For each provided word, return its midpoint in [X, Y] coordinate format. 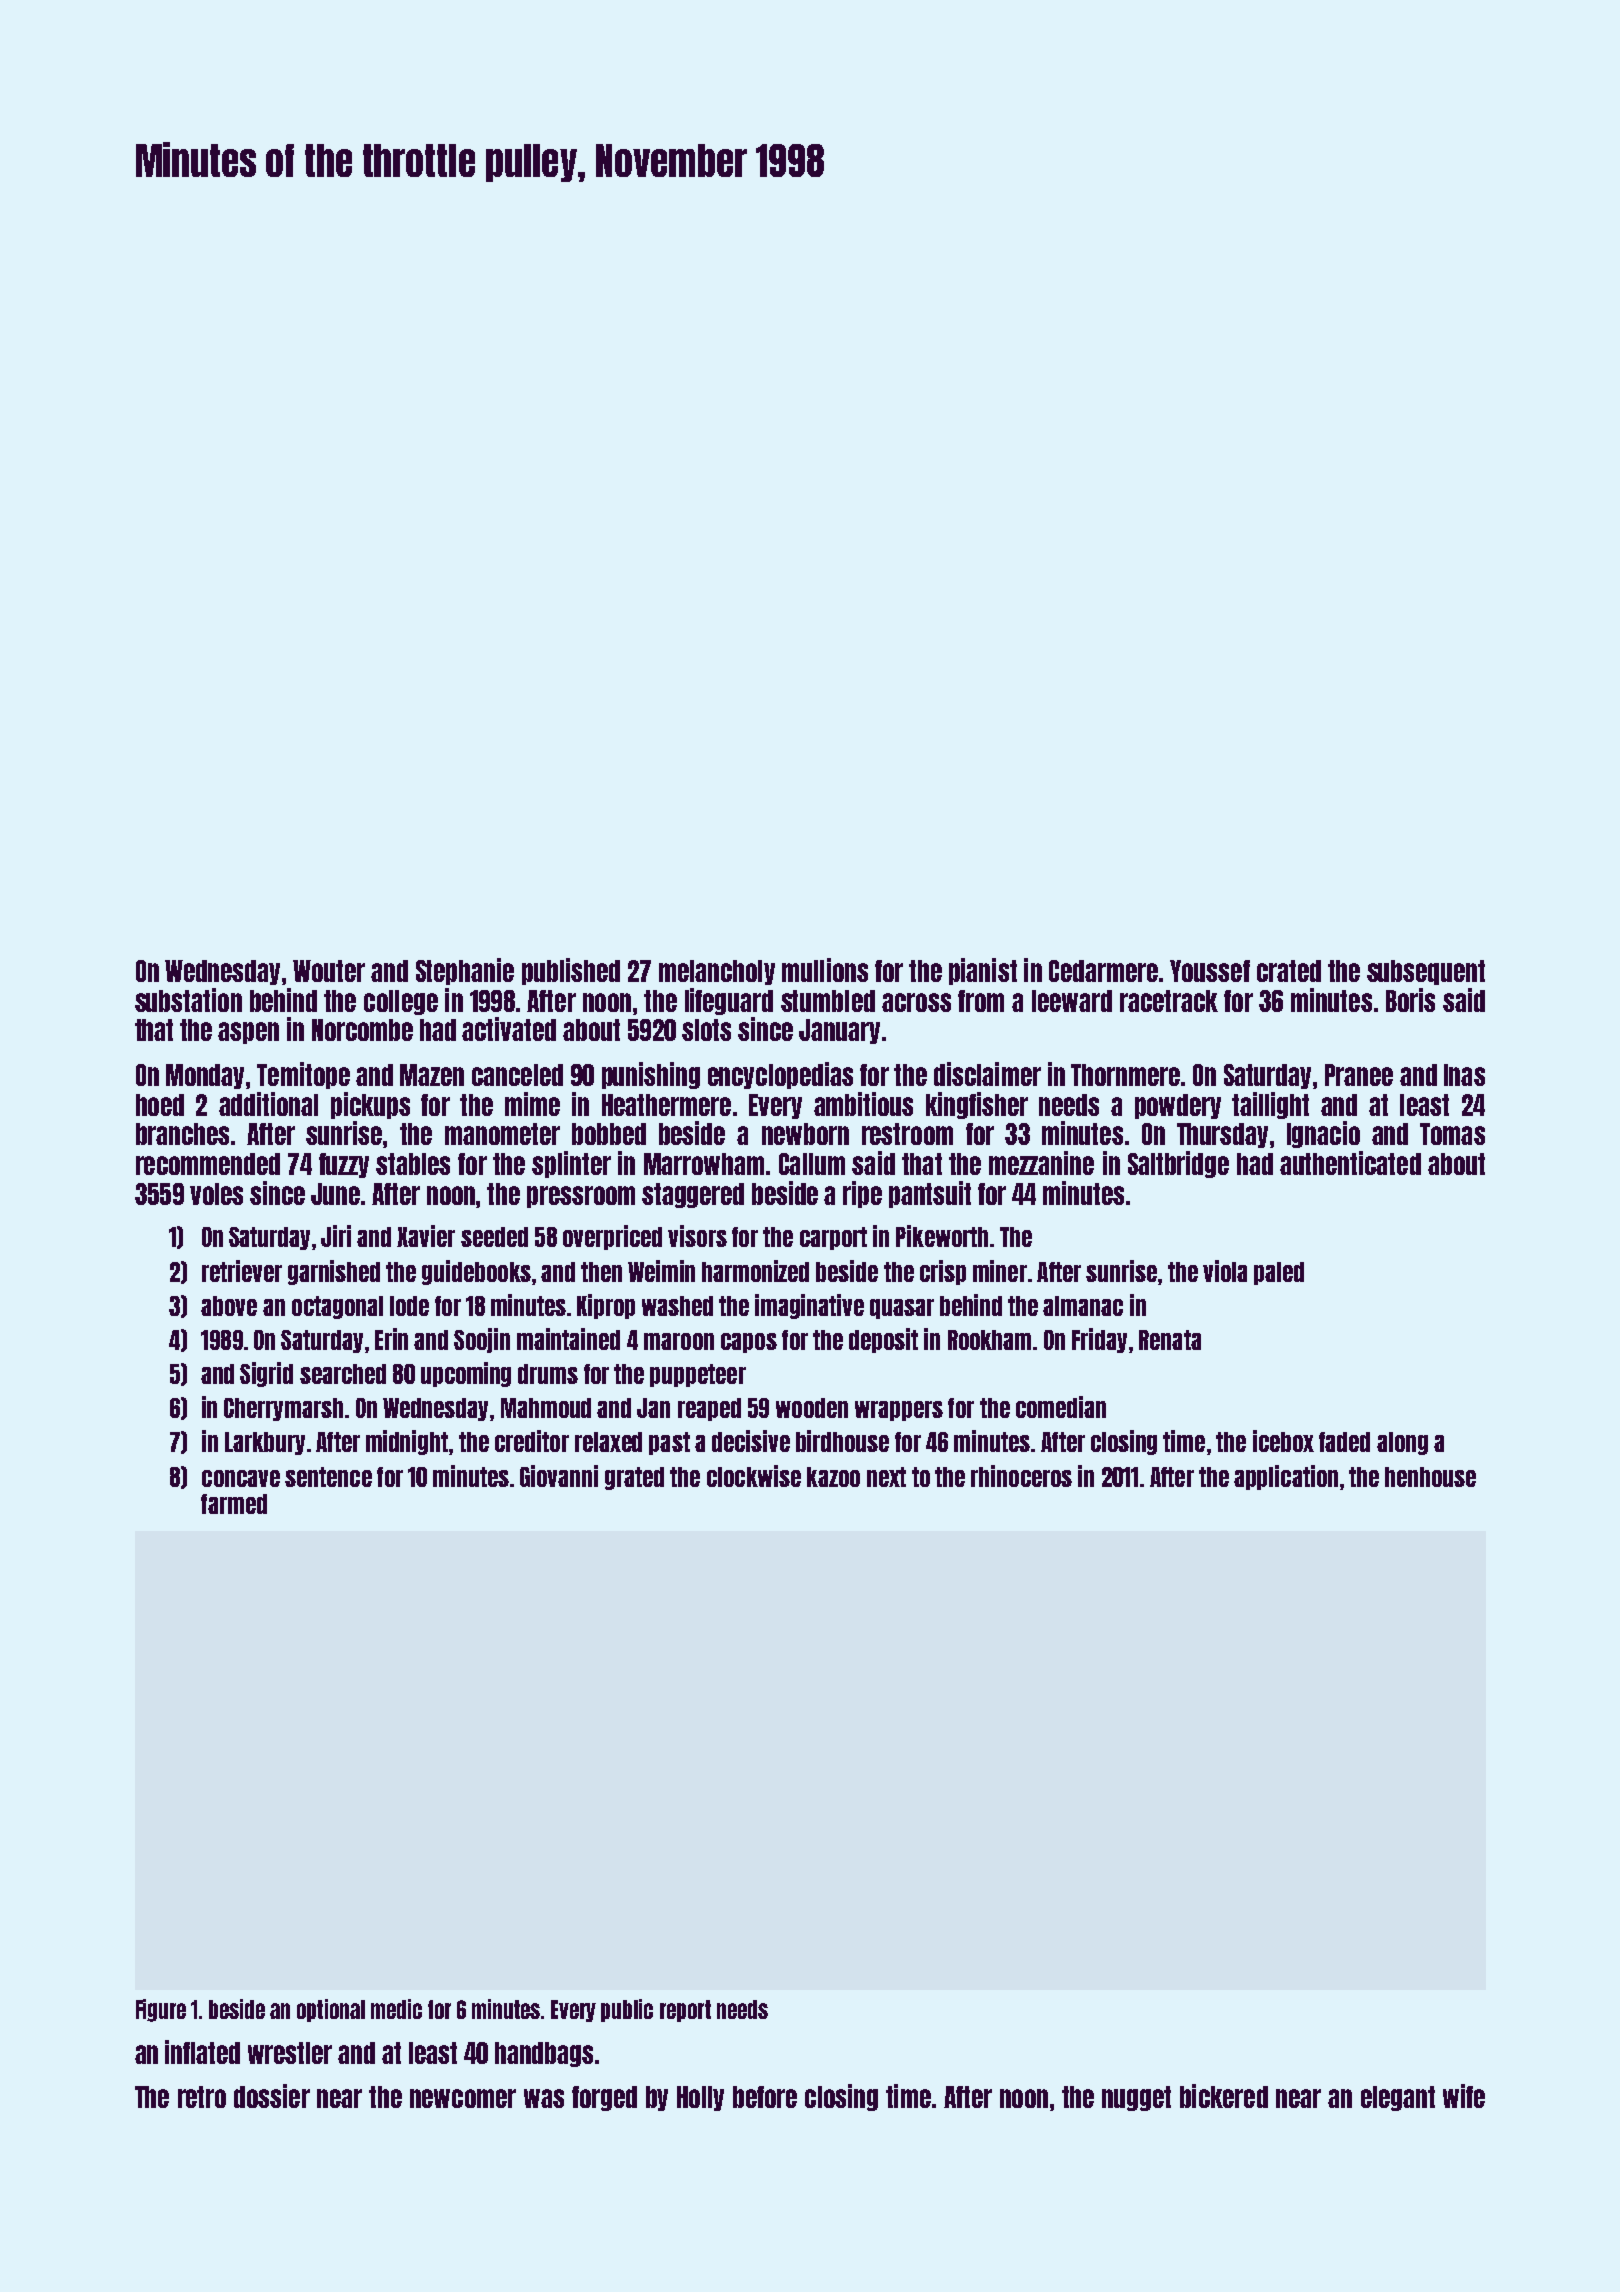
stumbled [828, 1001]
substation [188, 1000]
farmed [234, 1504]
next [886, 1477]
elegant [1398, 2098]
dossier [272, 2096]
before [765, 2097]
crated [1289, 971]
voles [216, 1194]
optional [331, 2010]
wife [1464, 2096]
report [685, 2011]
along [1402, 1443]
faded [1344, 1442]
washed [677, 1306]
